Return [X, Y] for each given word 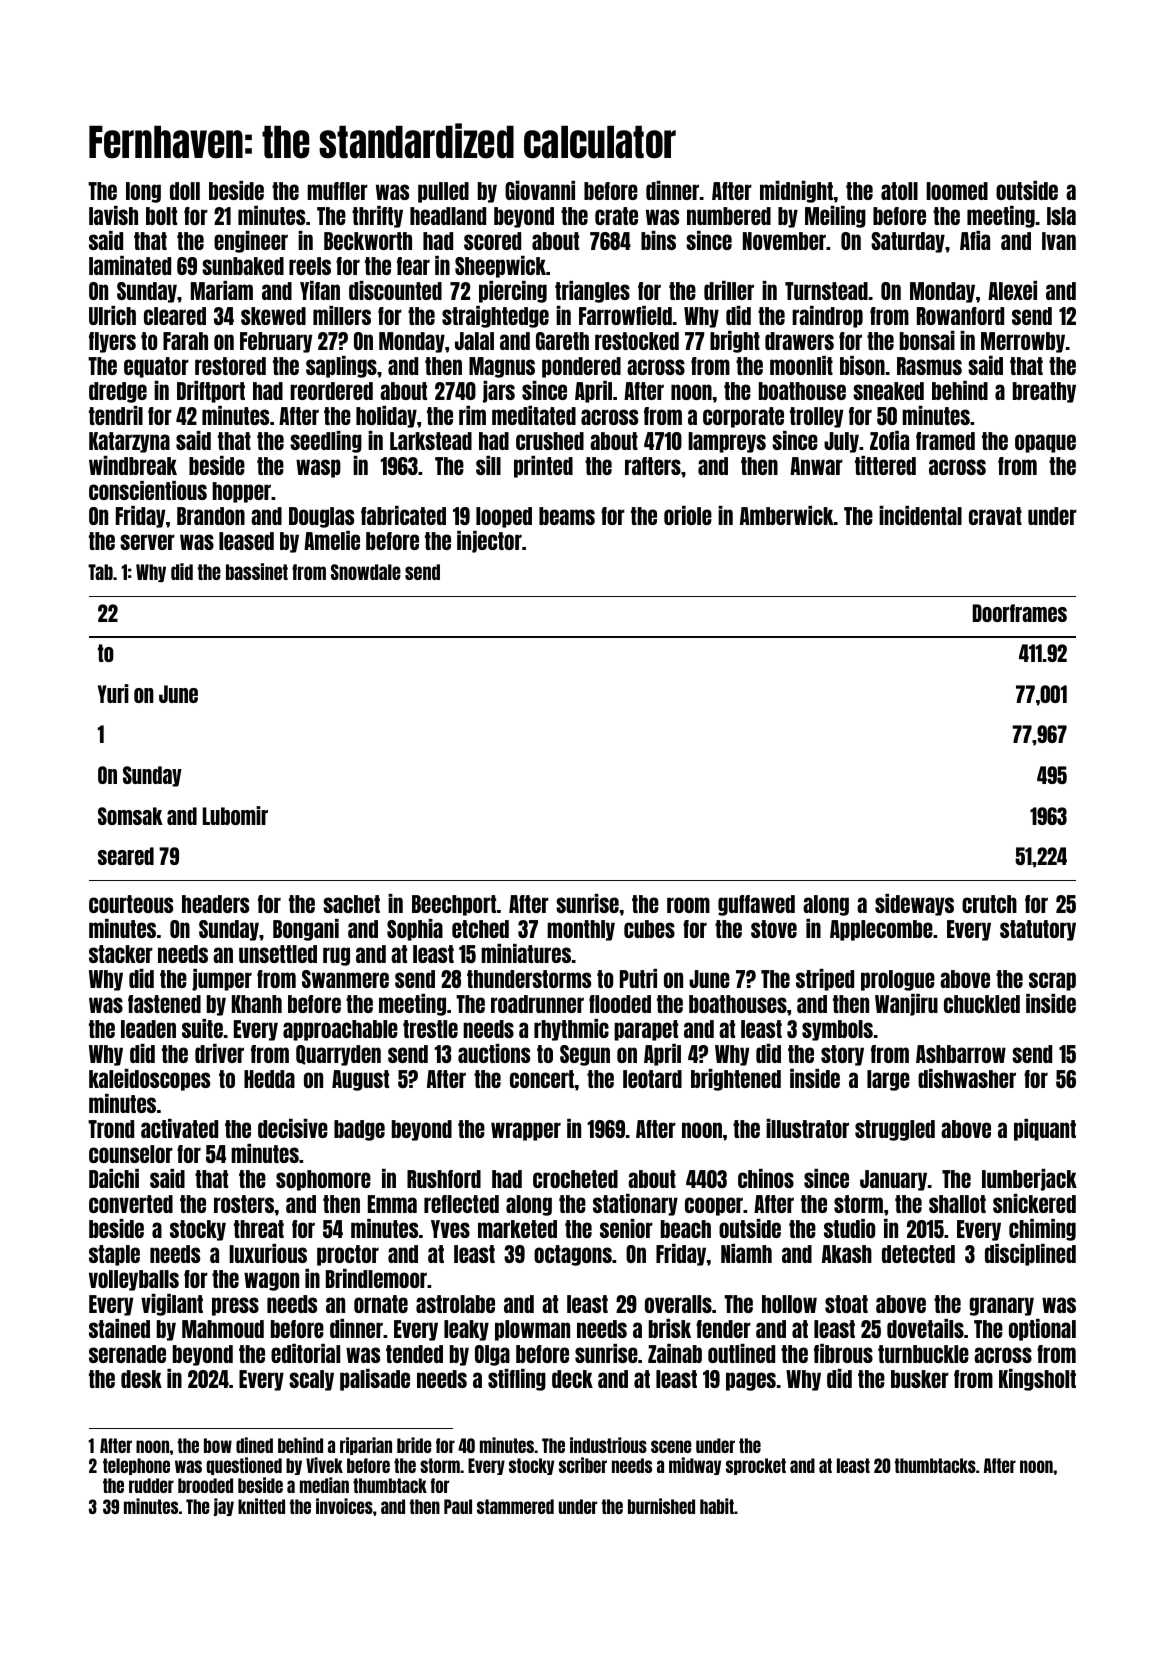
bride [414, 1445]
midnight [796, 192]
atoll [899, 191]
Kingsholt [1037, 1380]
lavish [113, 215]
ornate [381, 1304]
